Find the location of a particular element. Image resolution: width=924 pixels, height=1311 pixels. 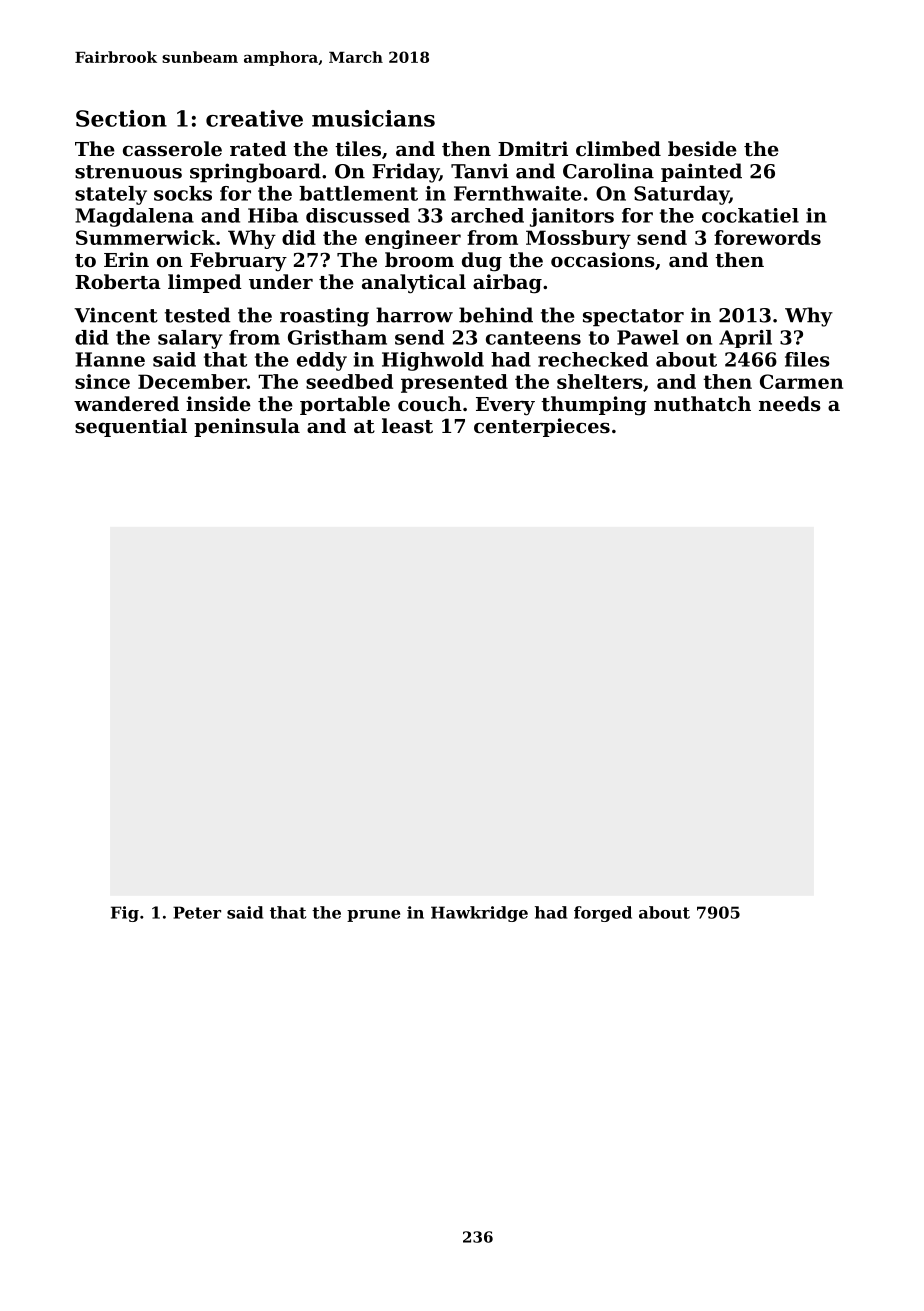

forged is located at coordinates (603, 914).
